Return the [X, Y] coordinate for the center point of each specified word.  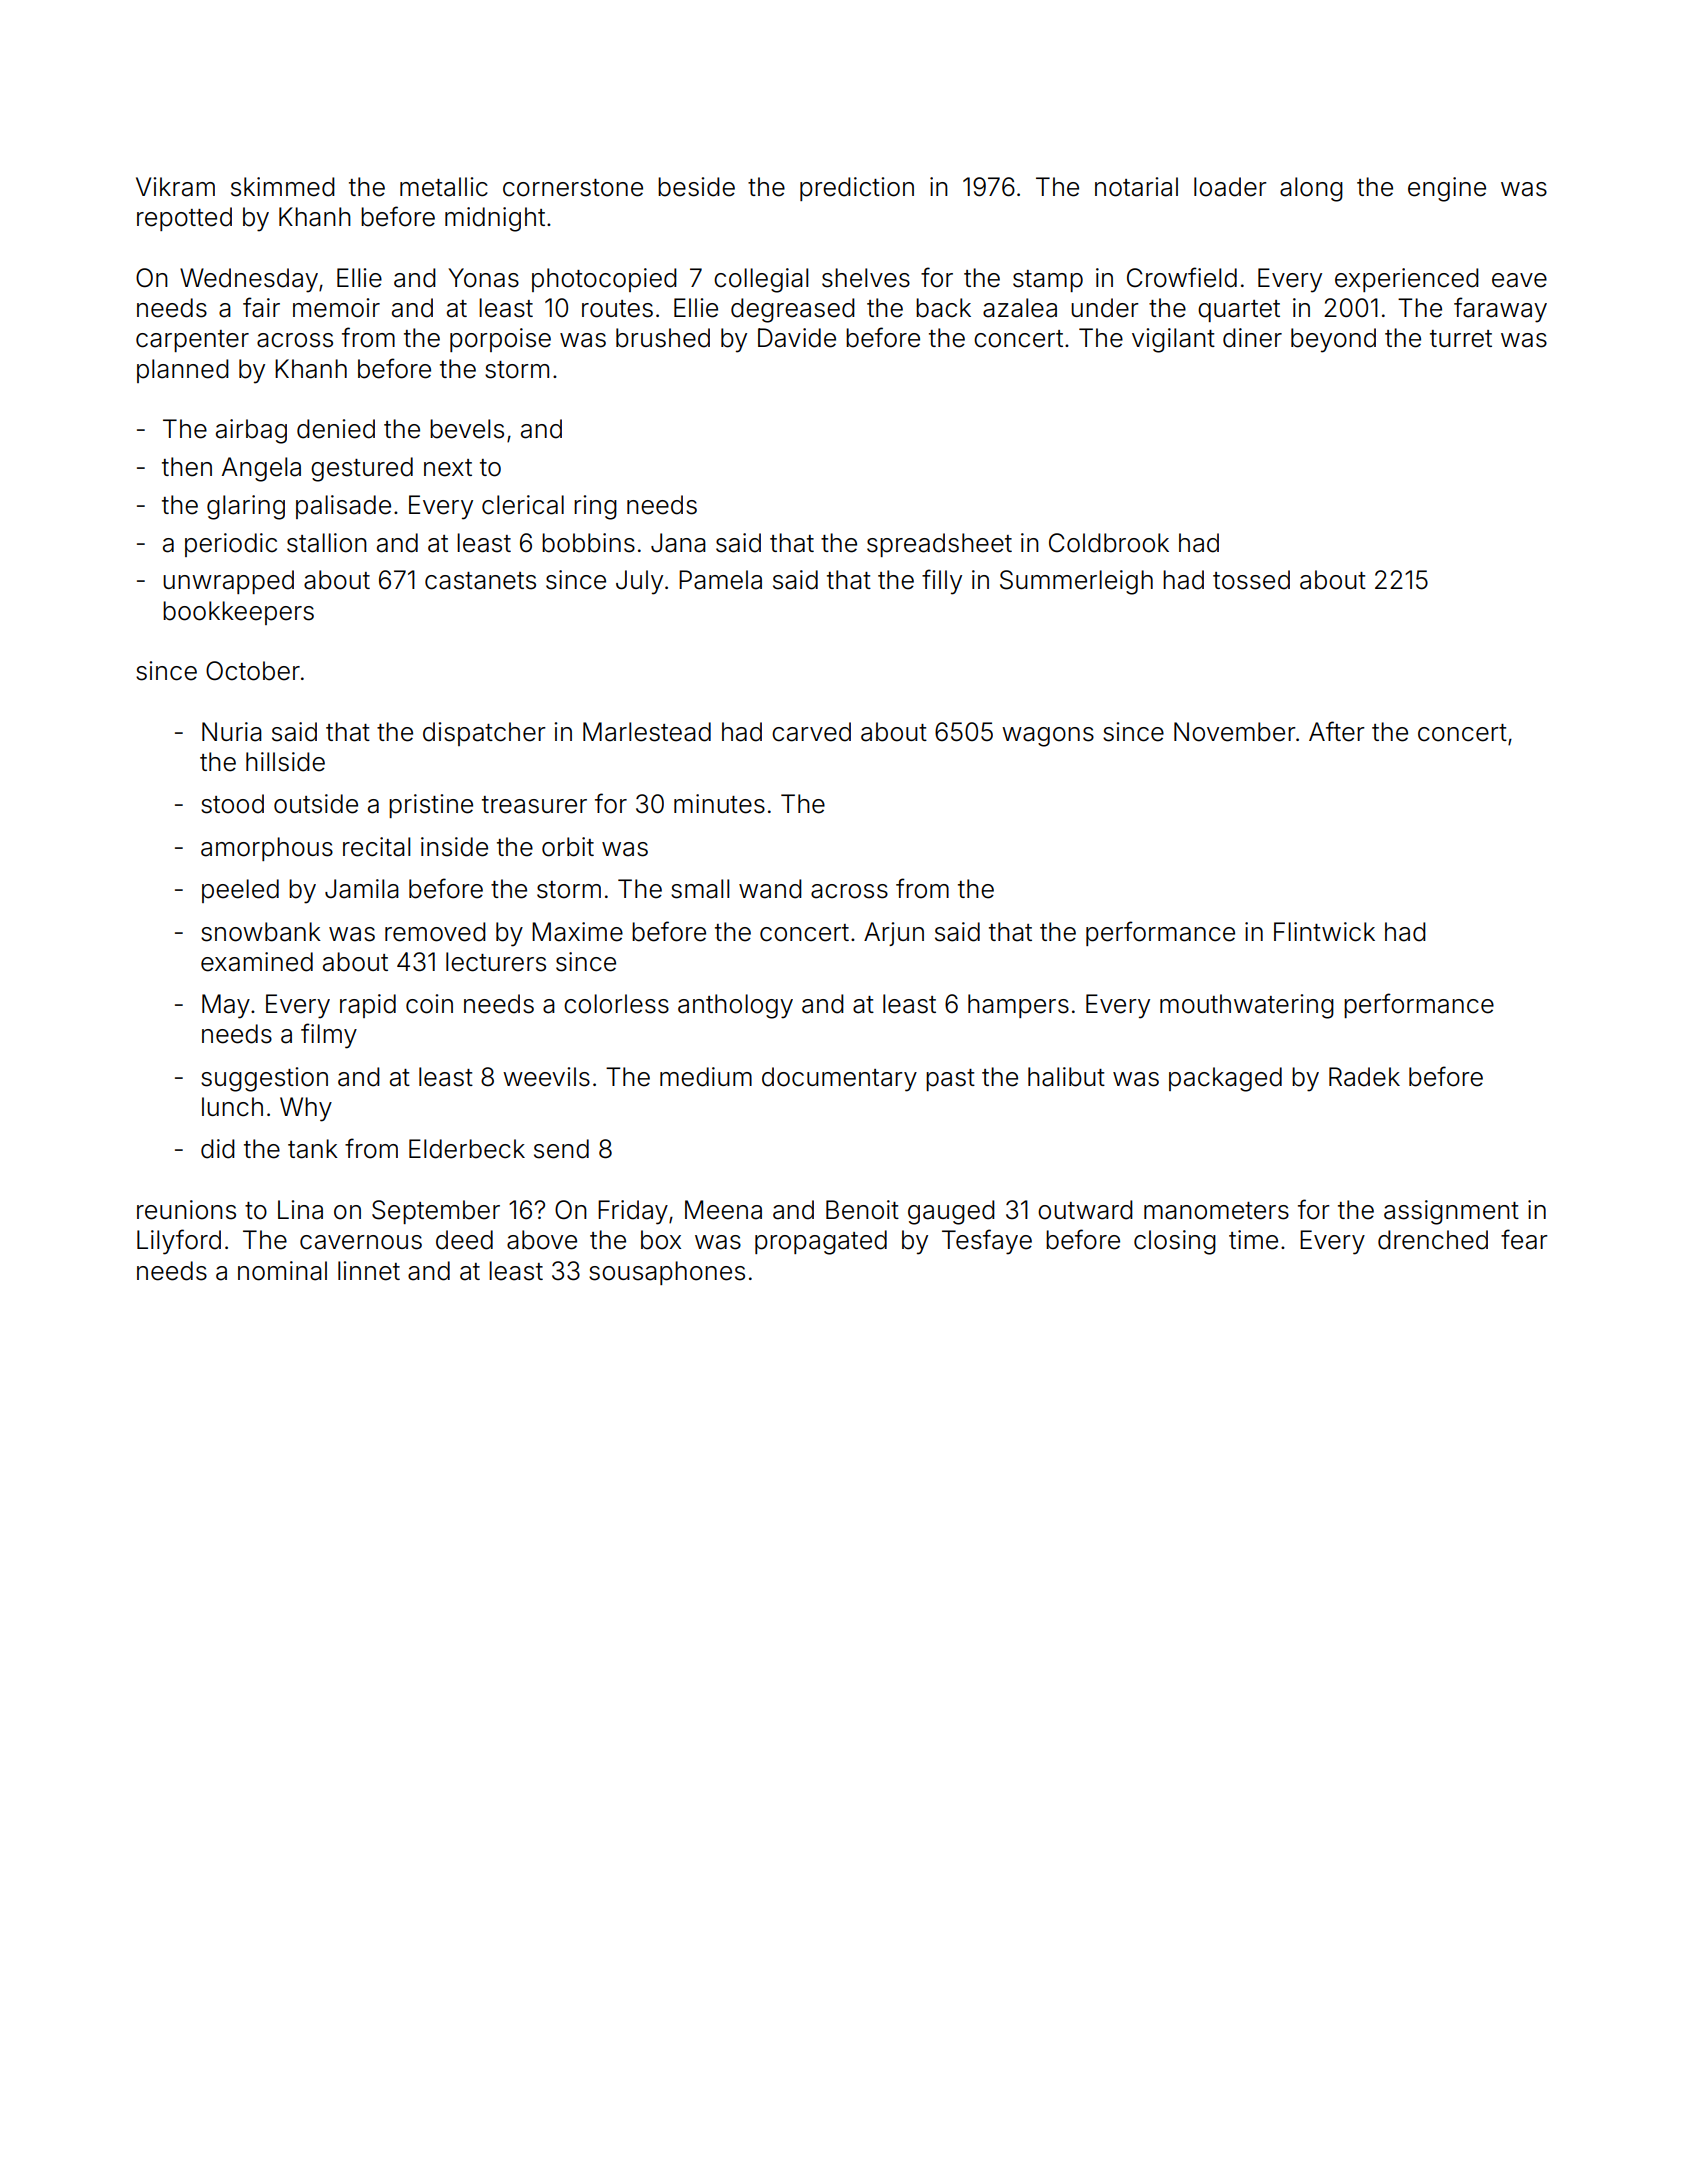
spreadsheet [939, 545]
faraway [1500, 310]
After [1337, 731]
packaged [1225, 1079]
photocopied [604, 280]
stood [232, 804]
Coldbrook [1109, 543]
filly [942, 582]
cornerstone [573, 188]
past [950, 1080]
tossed [1251, 580]
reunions [186, 1210]
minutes [719, 804]
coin [429, 1004]
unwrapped [228, 582]
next [448, 468]
